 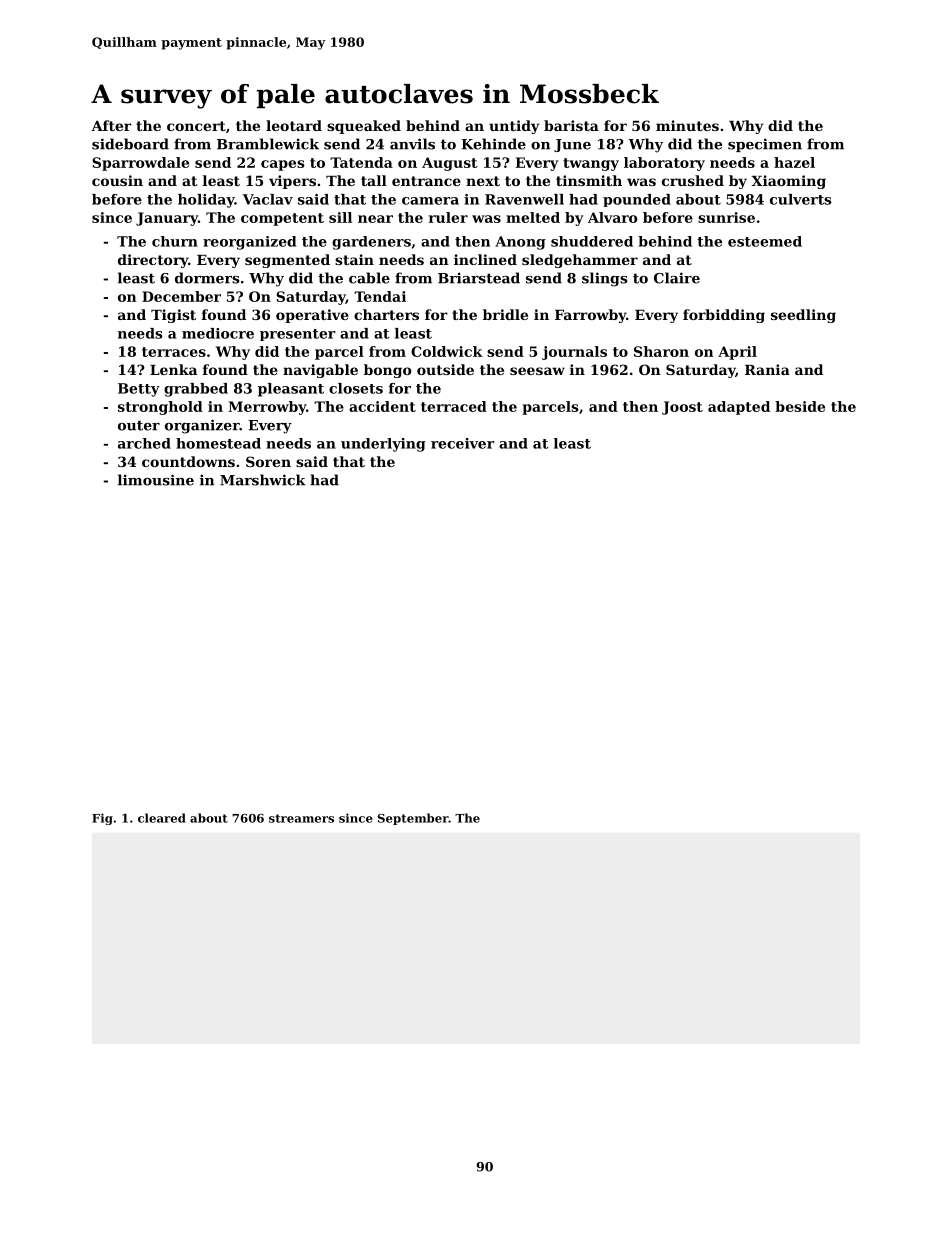 What do you see at coordinates (283, 165) in the screenshot?
I see `capes` at bounding box center [283, 165].
